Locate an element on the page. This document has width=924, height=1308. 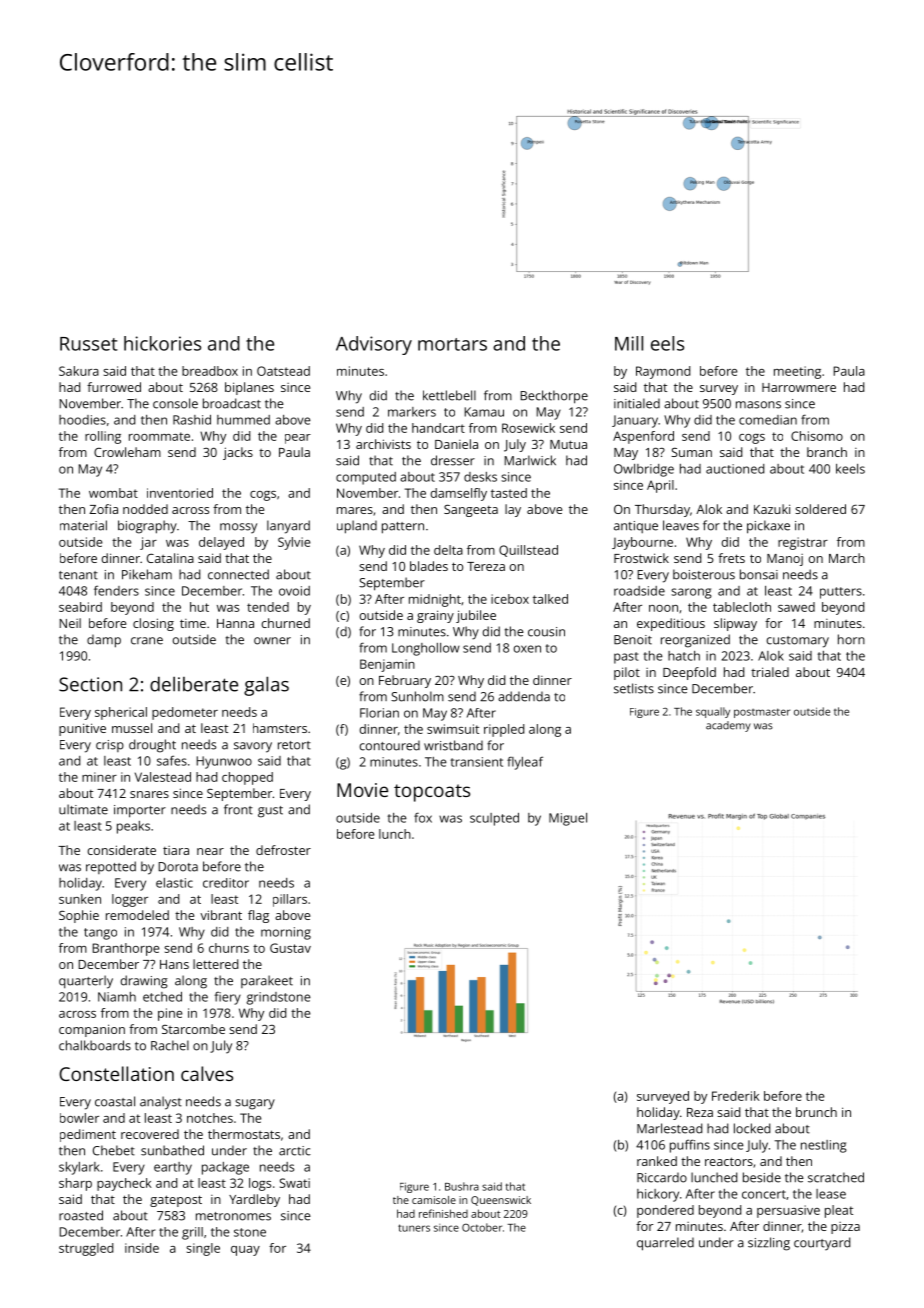
computed is located at coordinates (366, 478).
